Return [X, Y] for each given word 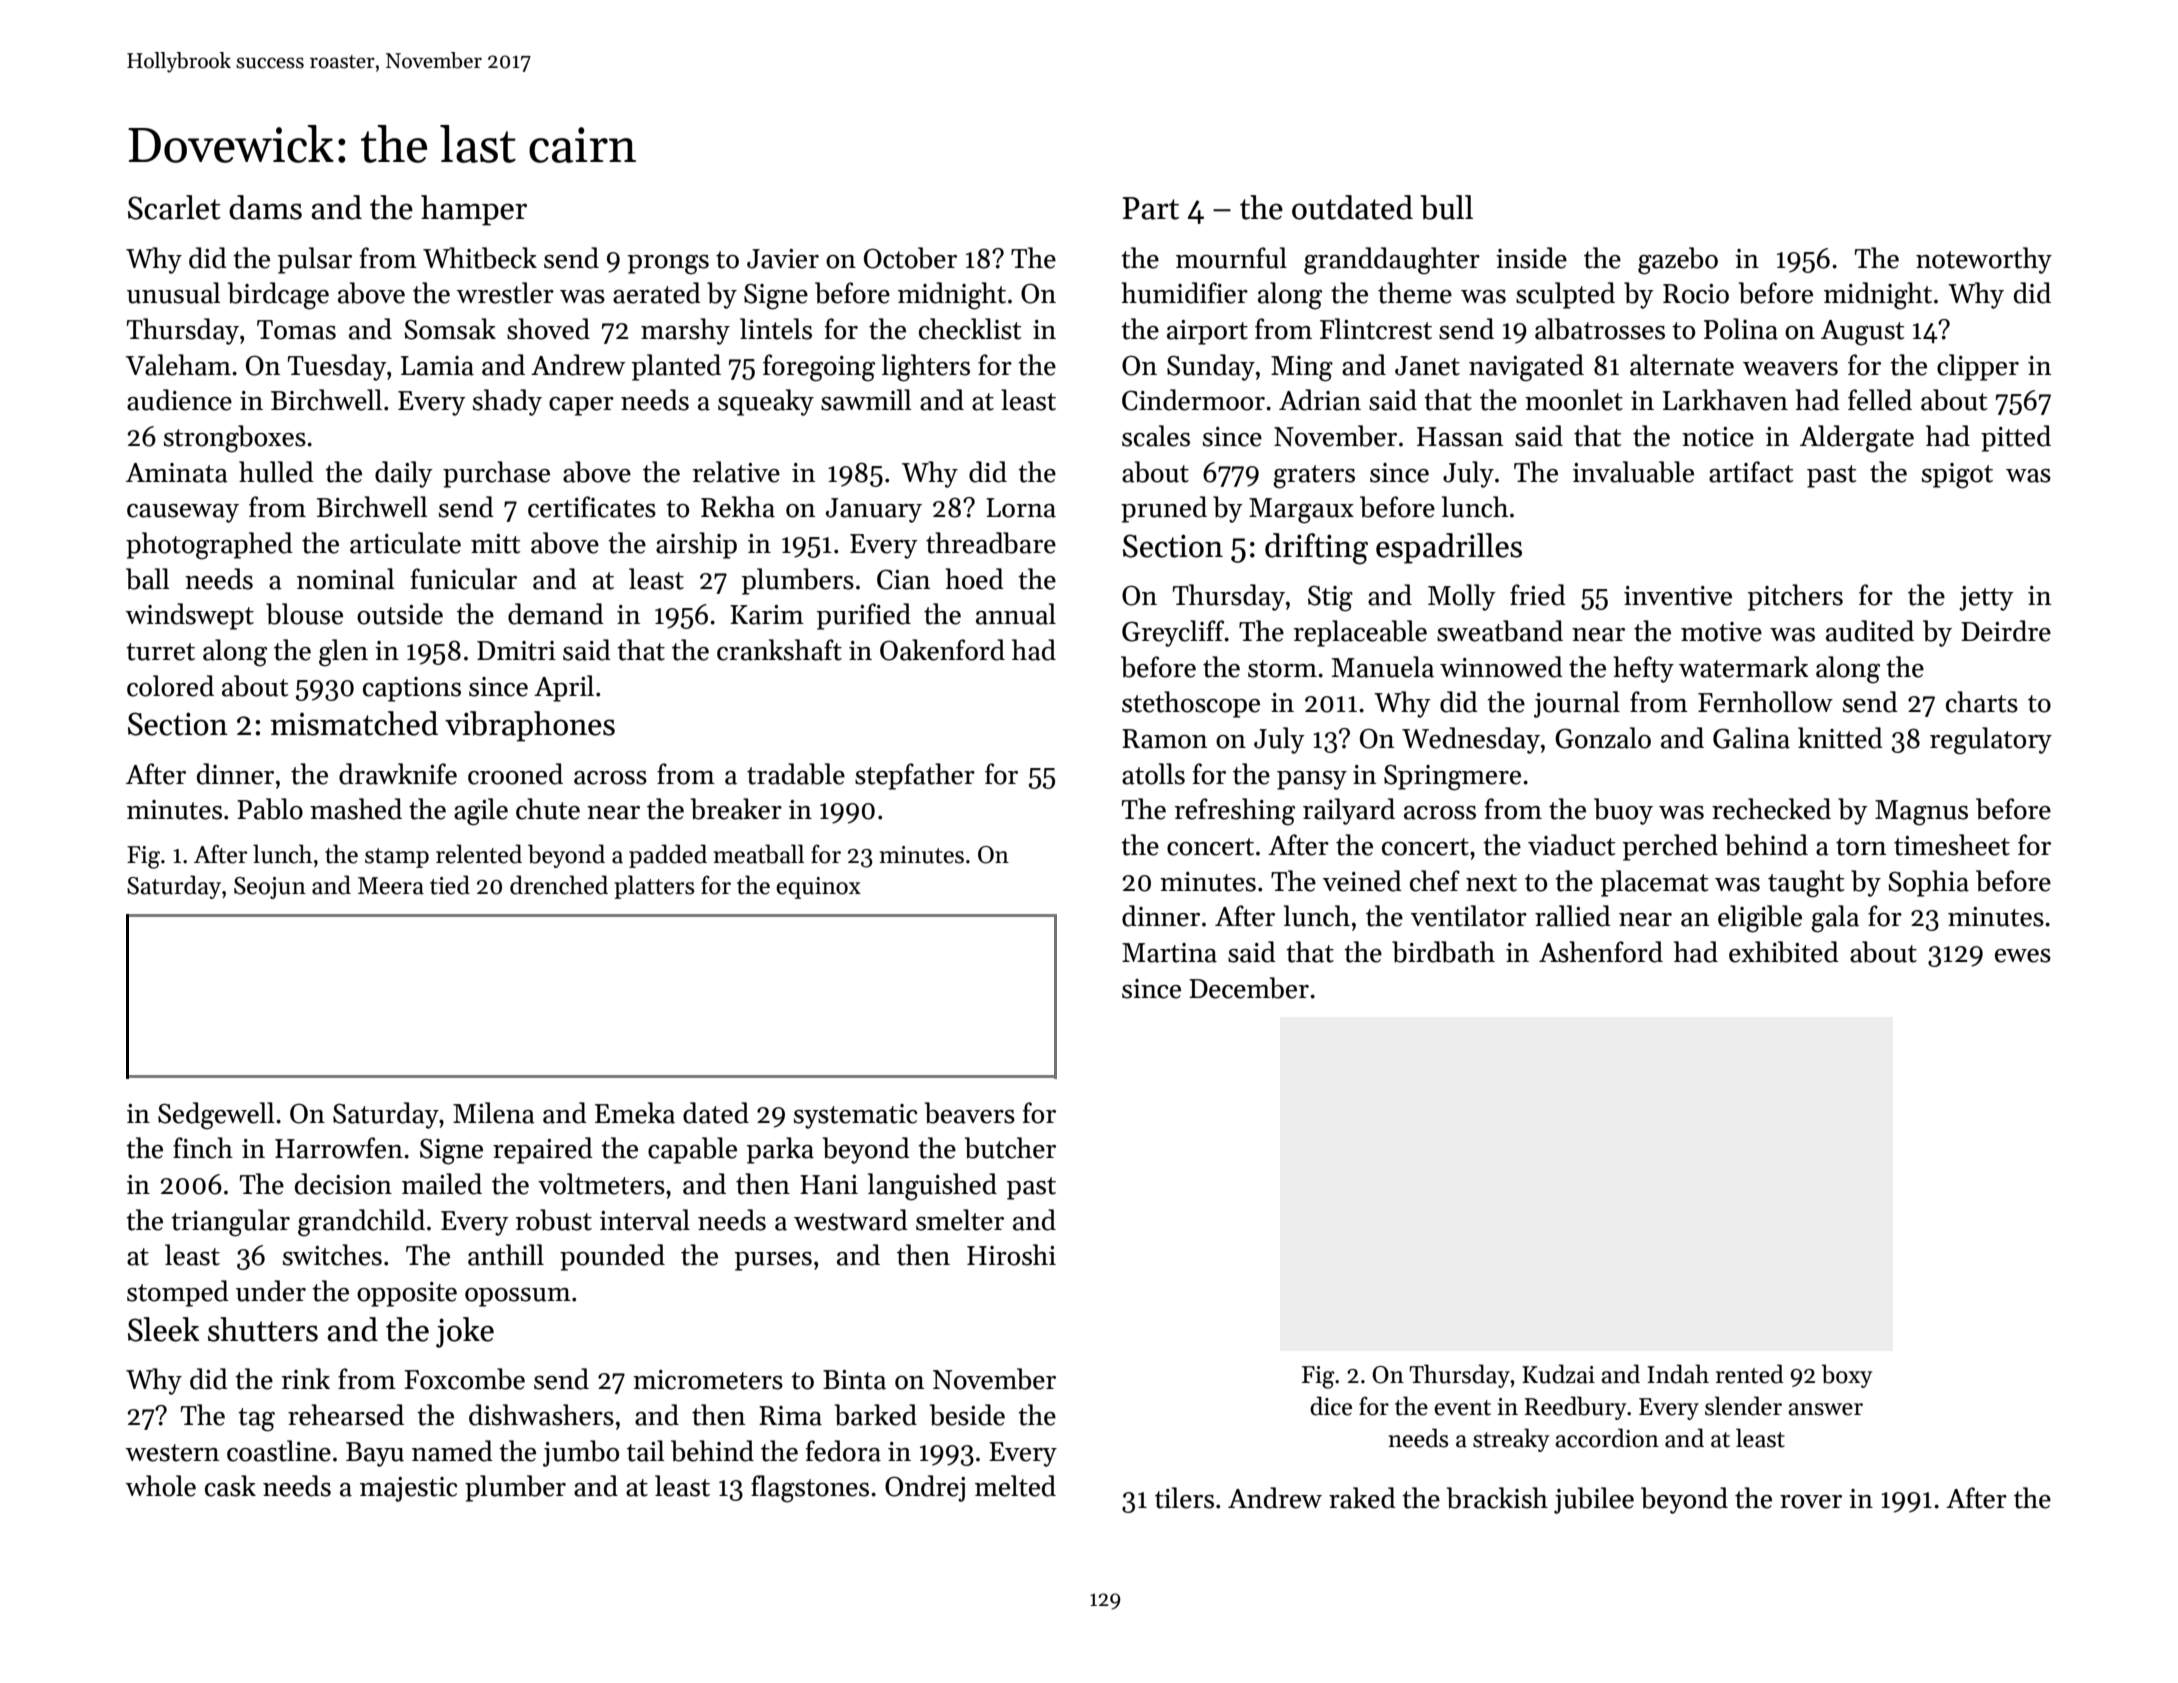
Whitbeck [480, 258]
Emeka [635, 1113]
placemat [1654, 883]
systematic [855, 1116]
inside [1531, 258]
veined [1362, 881]
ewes [2023, 956]
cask [230, 1486]
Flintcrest [1376, 329]
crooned [515, 774]
